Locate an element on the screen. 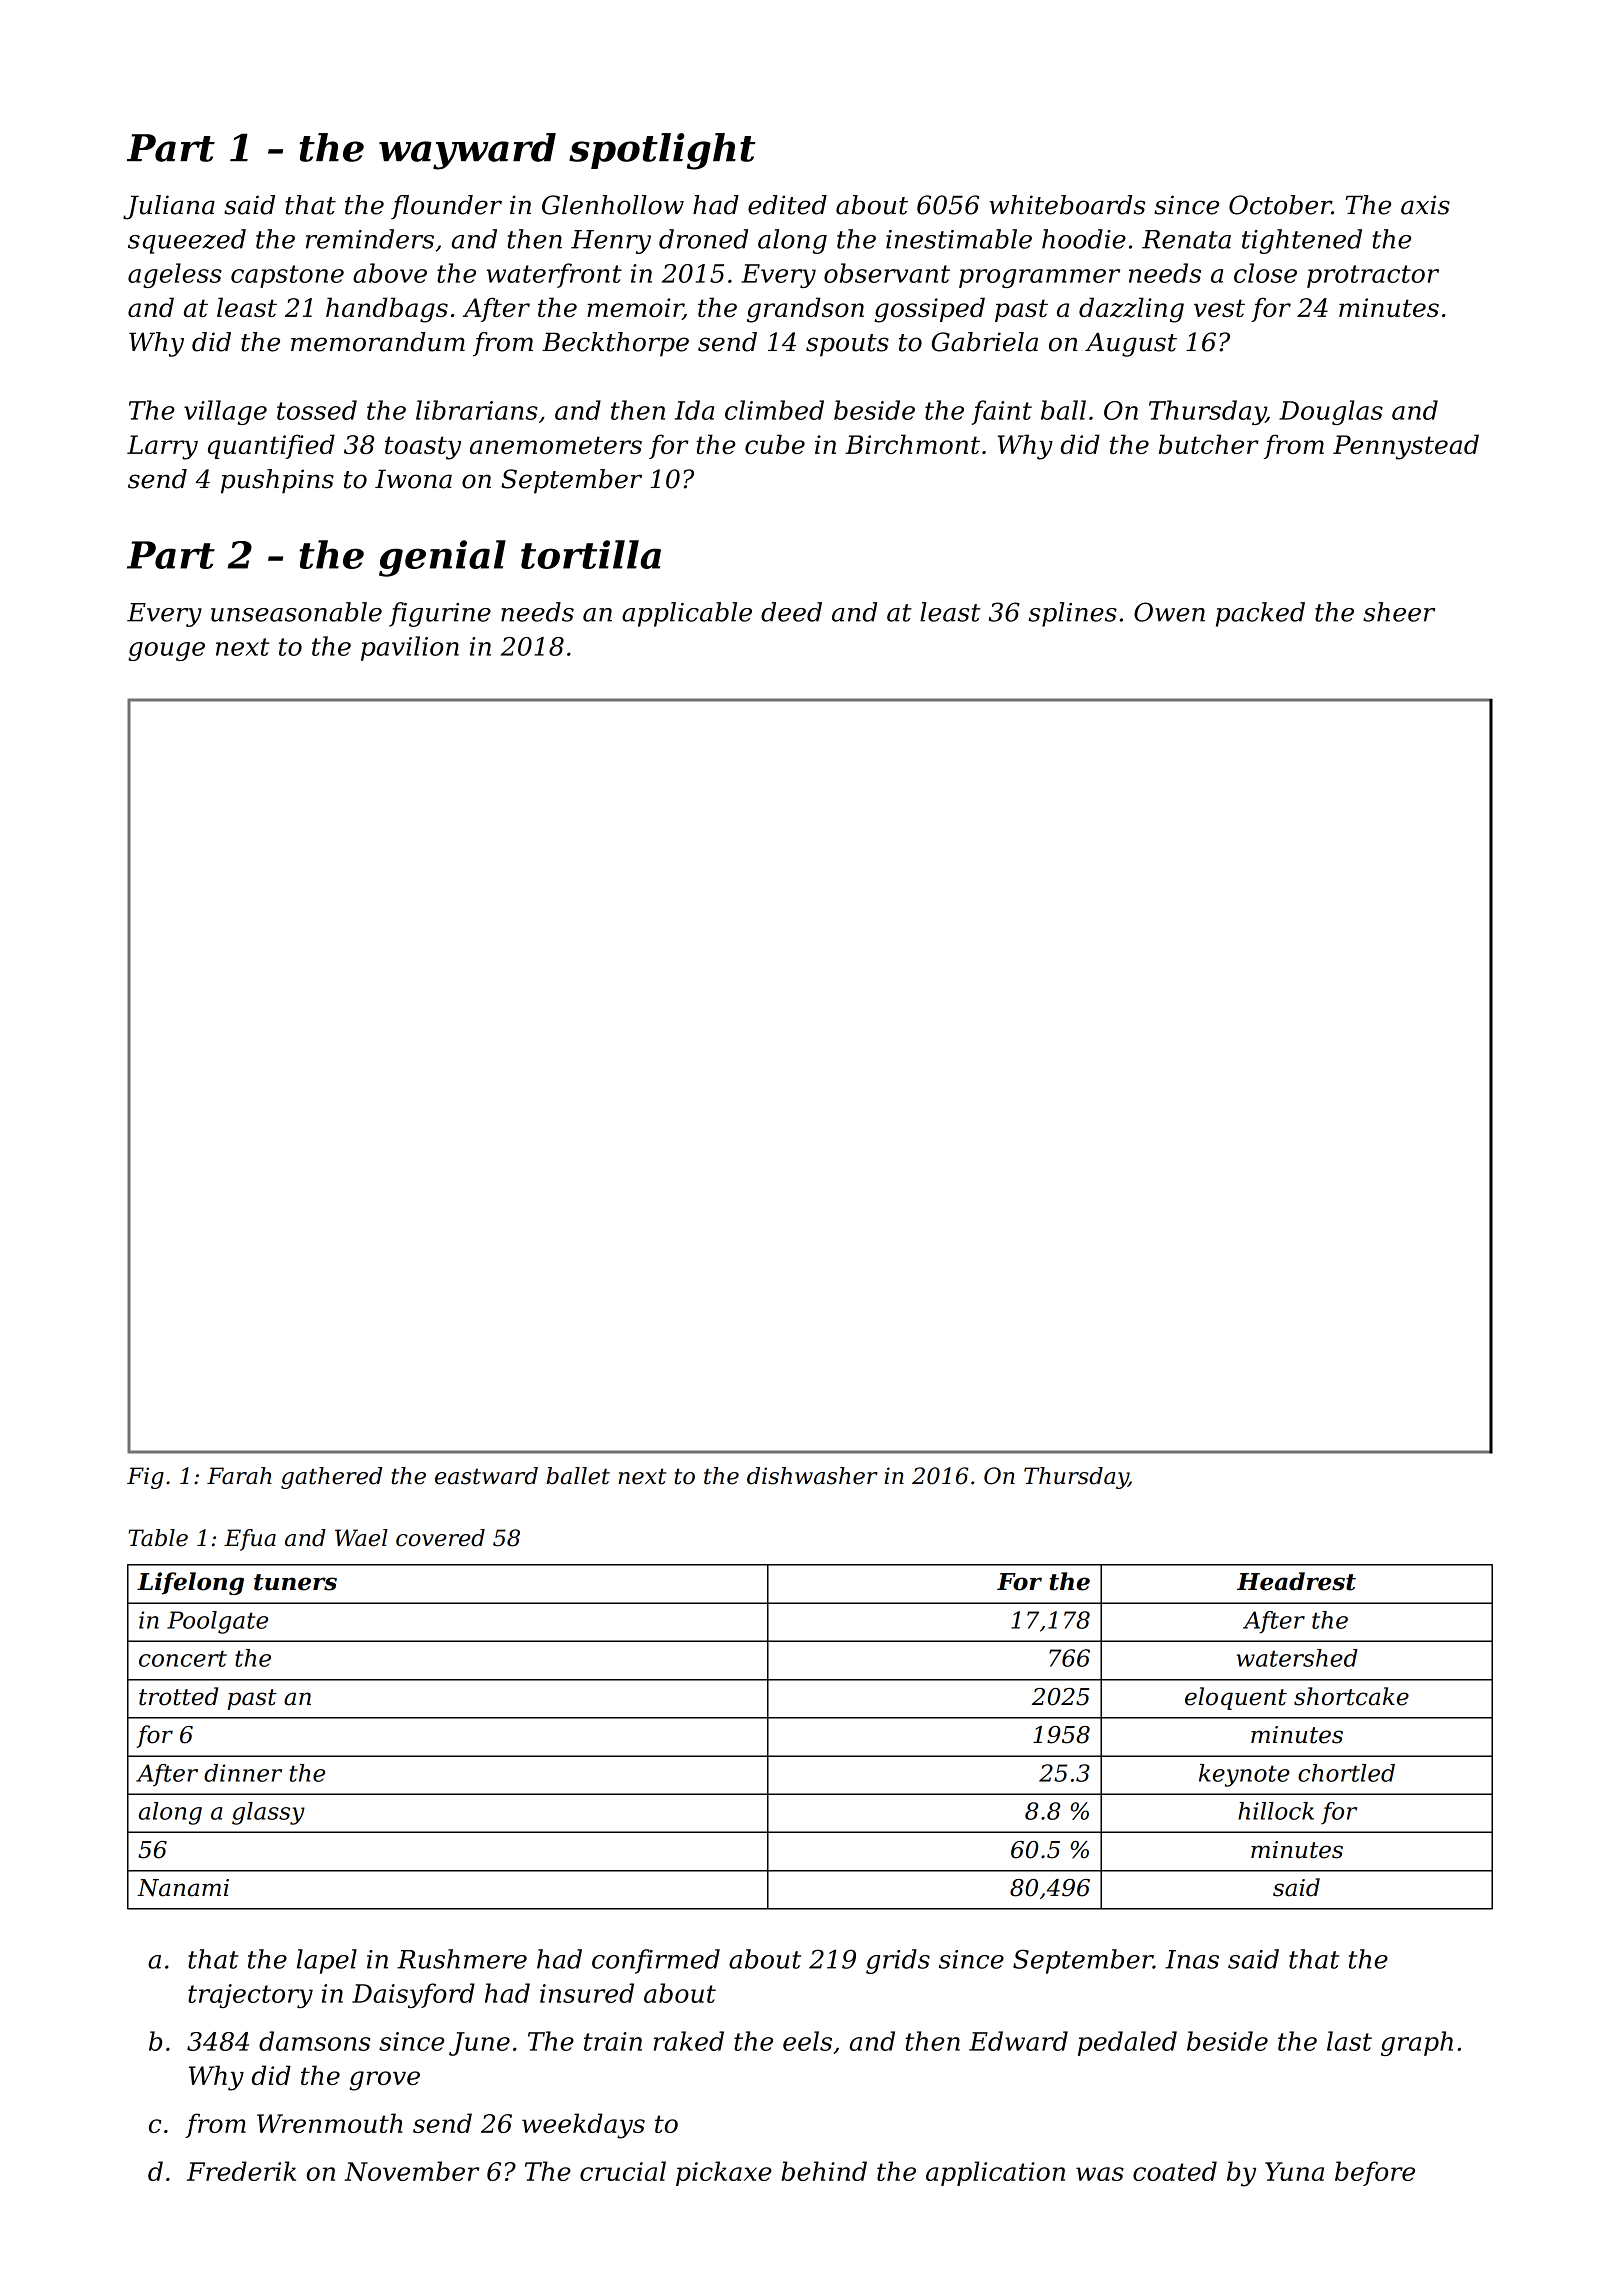 The width and height of the screenshot is (1620, 2292). lapel is located at coordinates (327, 1961).
